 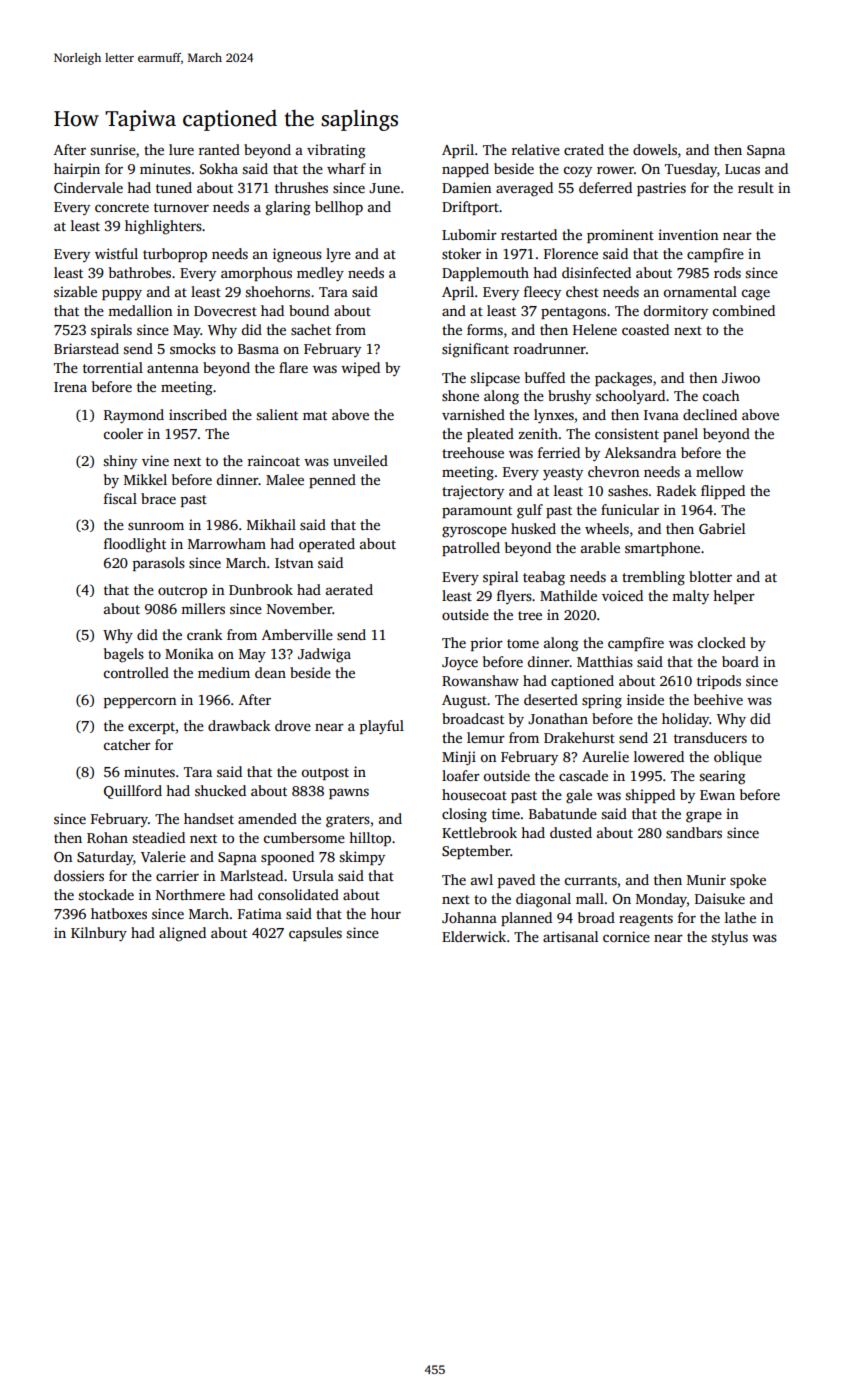 What do you see at coordinates (293, 725) in the screenshot?
I see `drove` at bounding box center [293, 725].
